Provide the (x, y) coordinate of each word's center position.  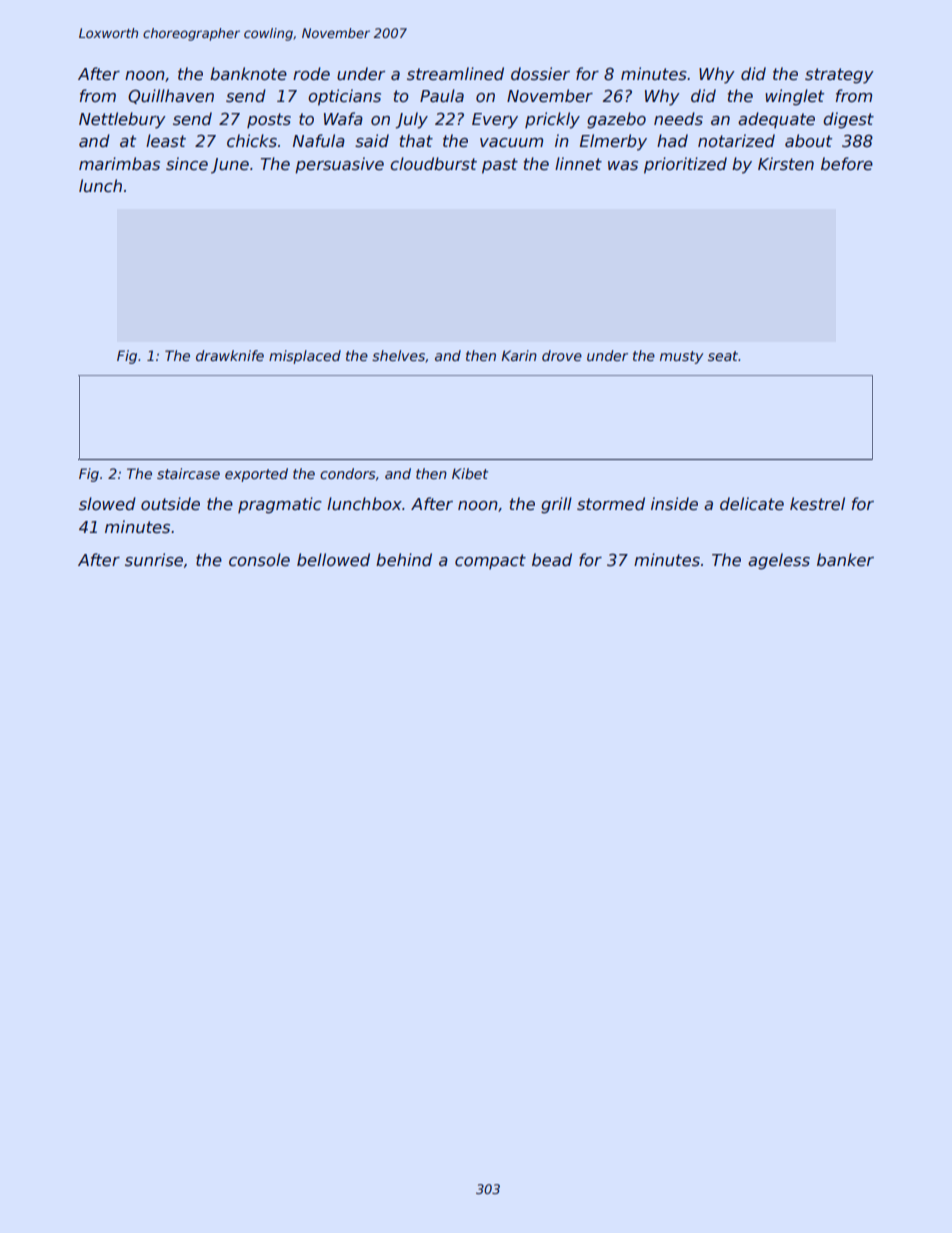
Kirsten (786, 163)
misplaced (305, 357)
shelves (398, 355)
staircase (188, 473)
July (411, 120)
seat (723, 356)
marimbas (119, 164)
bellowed (333, 560)
